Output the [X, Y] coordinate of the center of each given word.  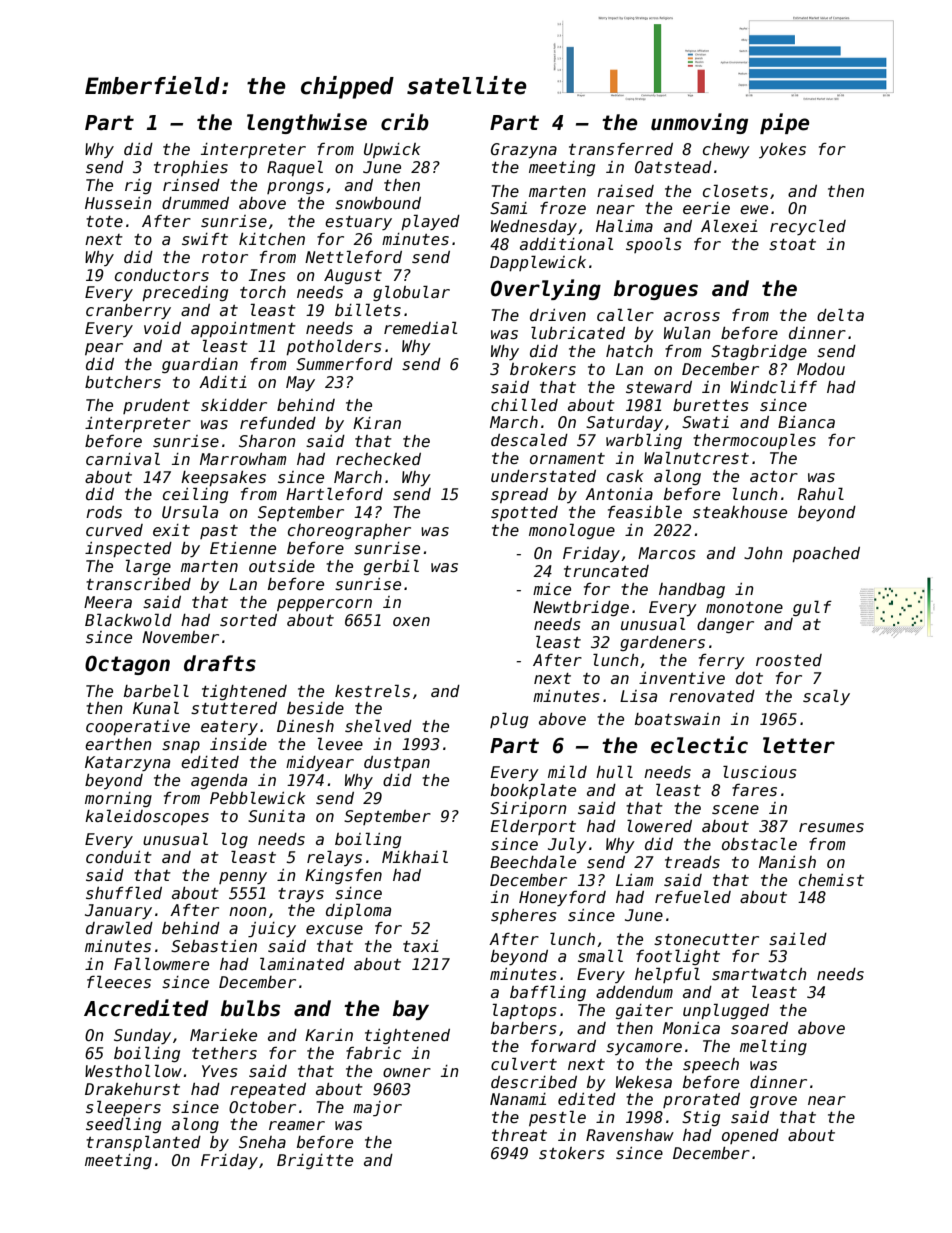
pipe [785, 123]
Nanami [518, 1099]
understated [543, 476]
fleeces [119, 982]
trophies [191, 168]
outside [282, 566]
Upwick [392, 150]
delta [840, 314]
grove [773, 1102]
